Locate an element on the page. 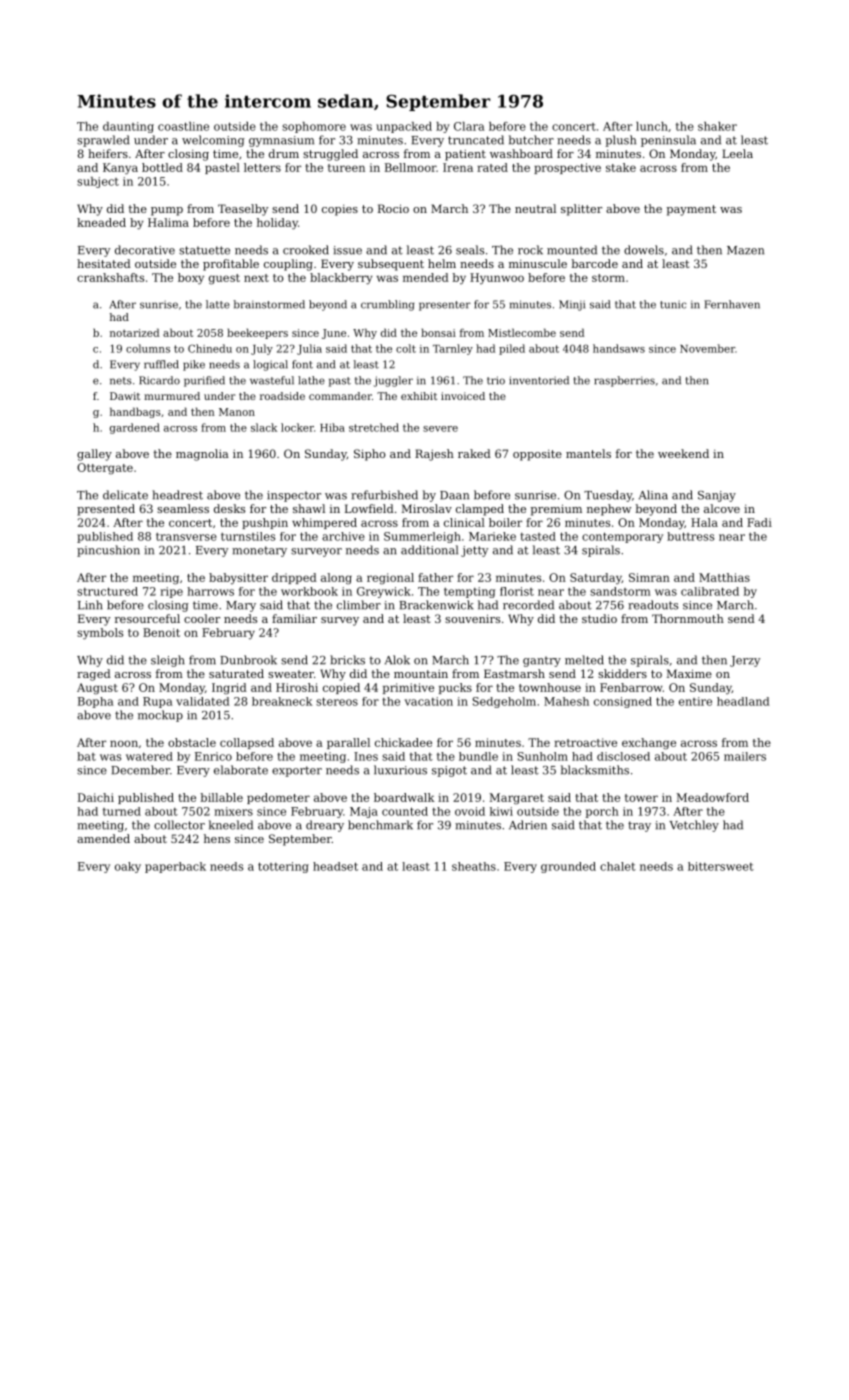  lunch is located at coordinates (652, 126).
